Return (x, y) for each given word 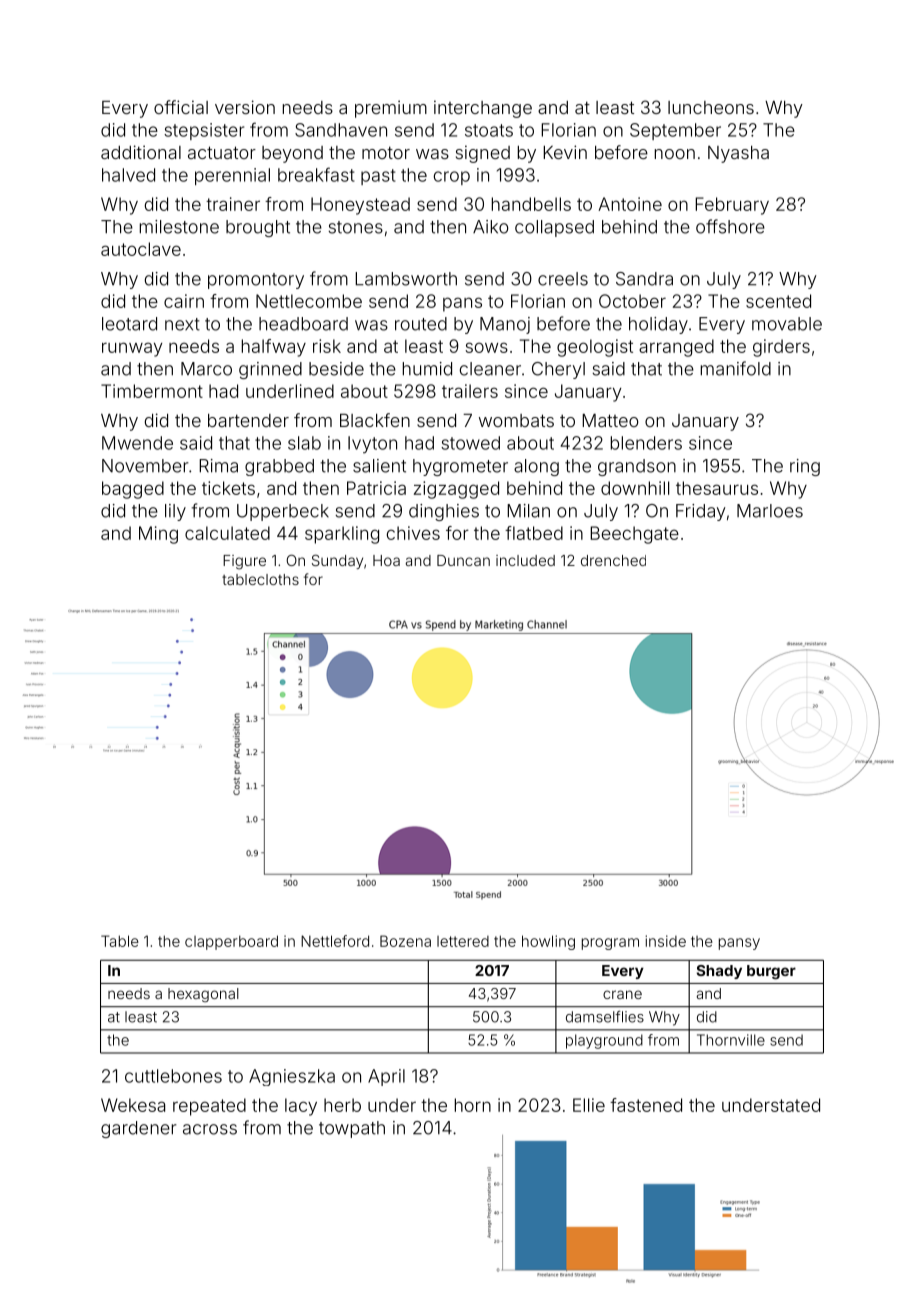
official (181, 107)
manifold (736, 368)
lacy (301, 1107)
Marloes (770, 511)
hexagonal (203, 995)
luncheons (711, 107)
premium (391, 109)
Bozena (405, 941)
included (525, 560)
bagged (133, 490)
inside (665, 941)
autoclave (141, 249)
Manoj (505, 325)
